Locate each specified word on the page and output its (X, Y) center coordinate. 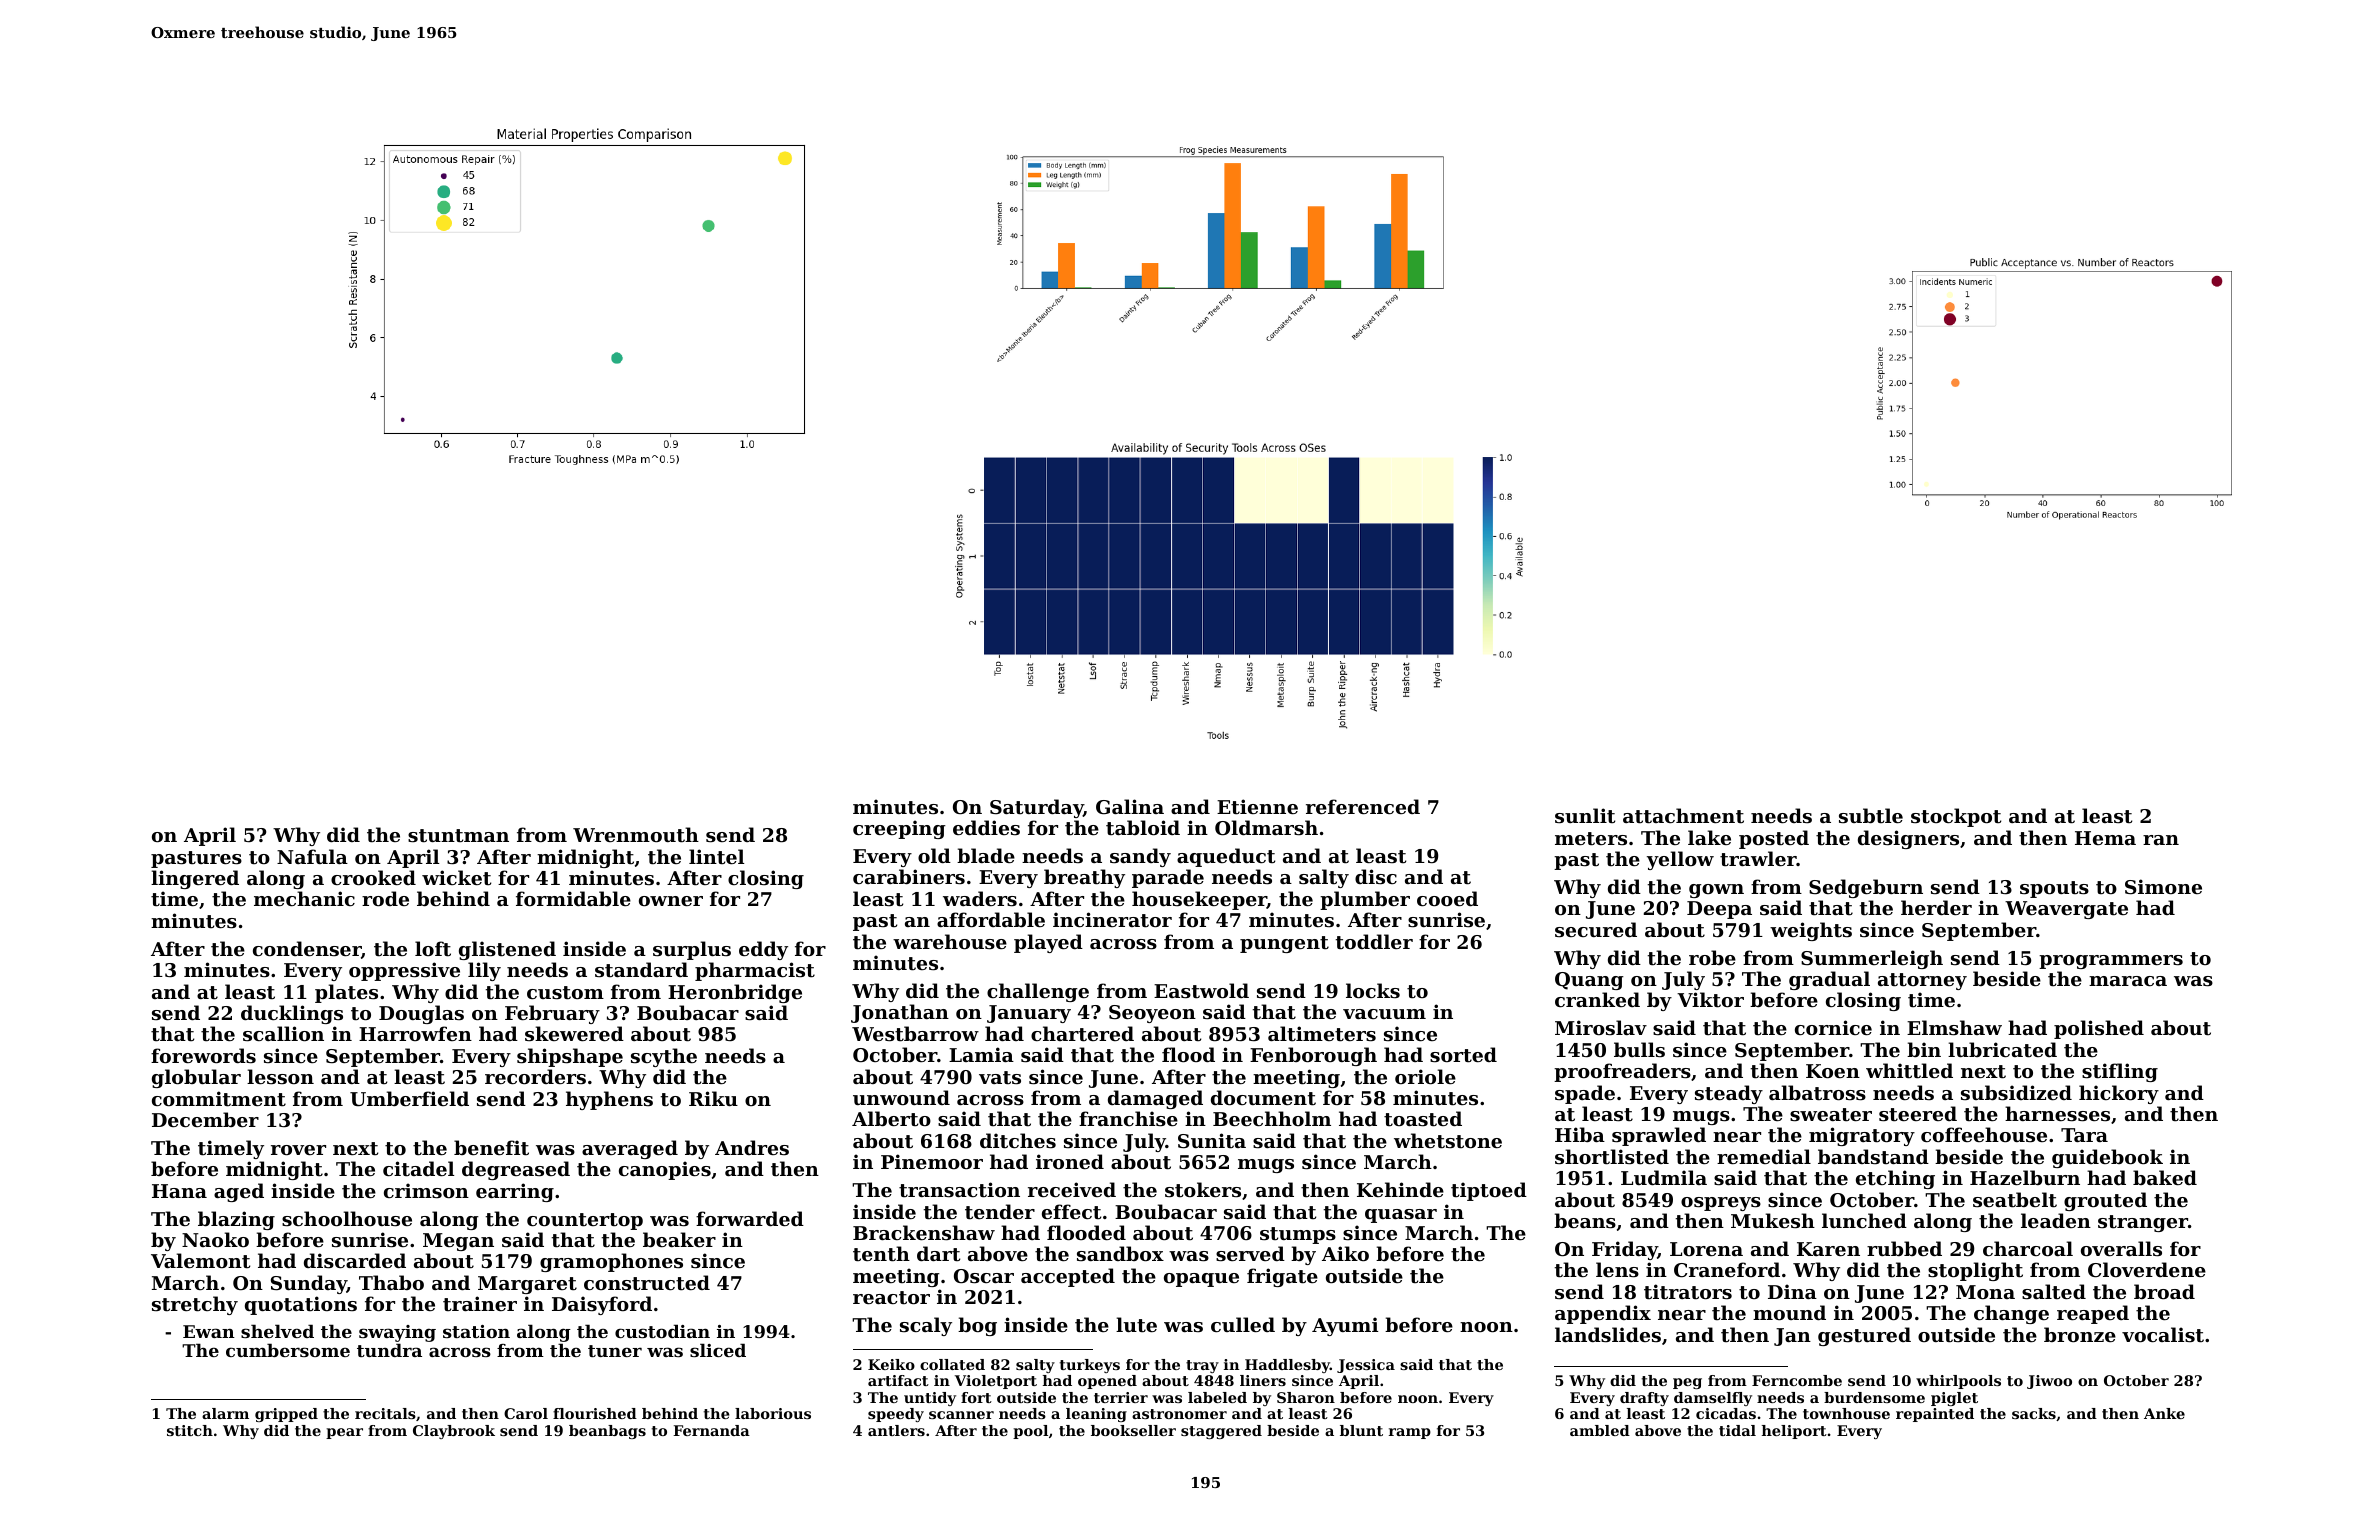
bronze (2080, 1334)
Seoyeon (1152, 1014)
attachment (1683, 816)
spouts (2054, 889)
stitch (190, 1430)
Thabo (391, 1282)
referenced (1363, 806)
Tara (2084, 1135)
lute (1136, 1325)
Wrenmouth (636, 835)
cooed (1447, 898)
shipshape (570, 1057)
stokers (1203, 1190)
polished (2099, 1029)
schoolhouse (347, 1219)
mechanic (304, 898)
